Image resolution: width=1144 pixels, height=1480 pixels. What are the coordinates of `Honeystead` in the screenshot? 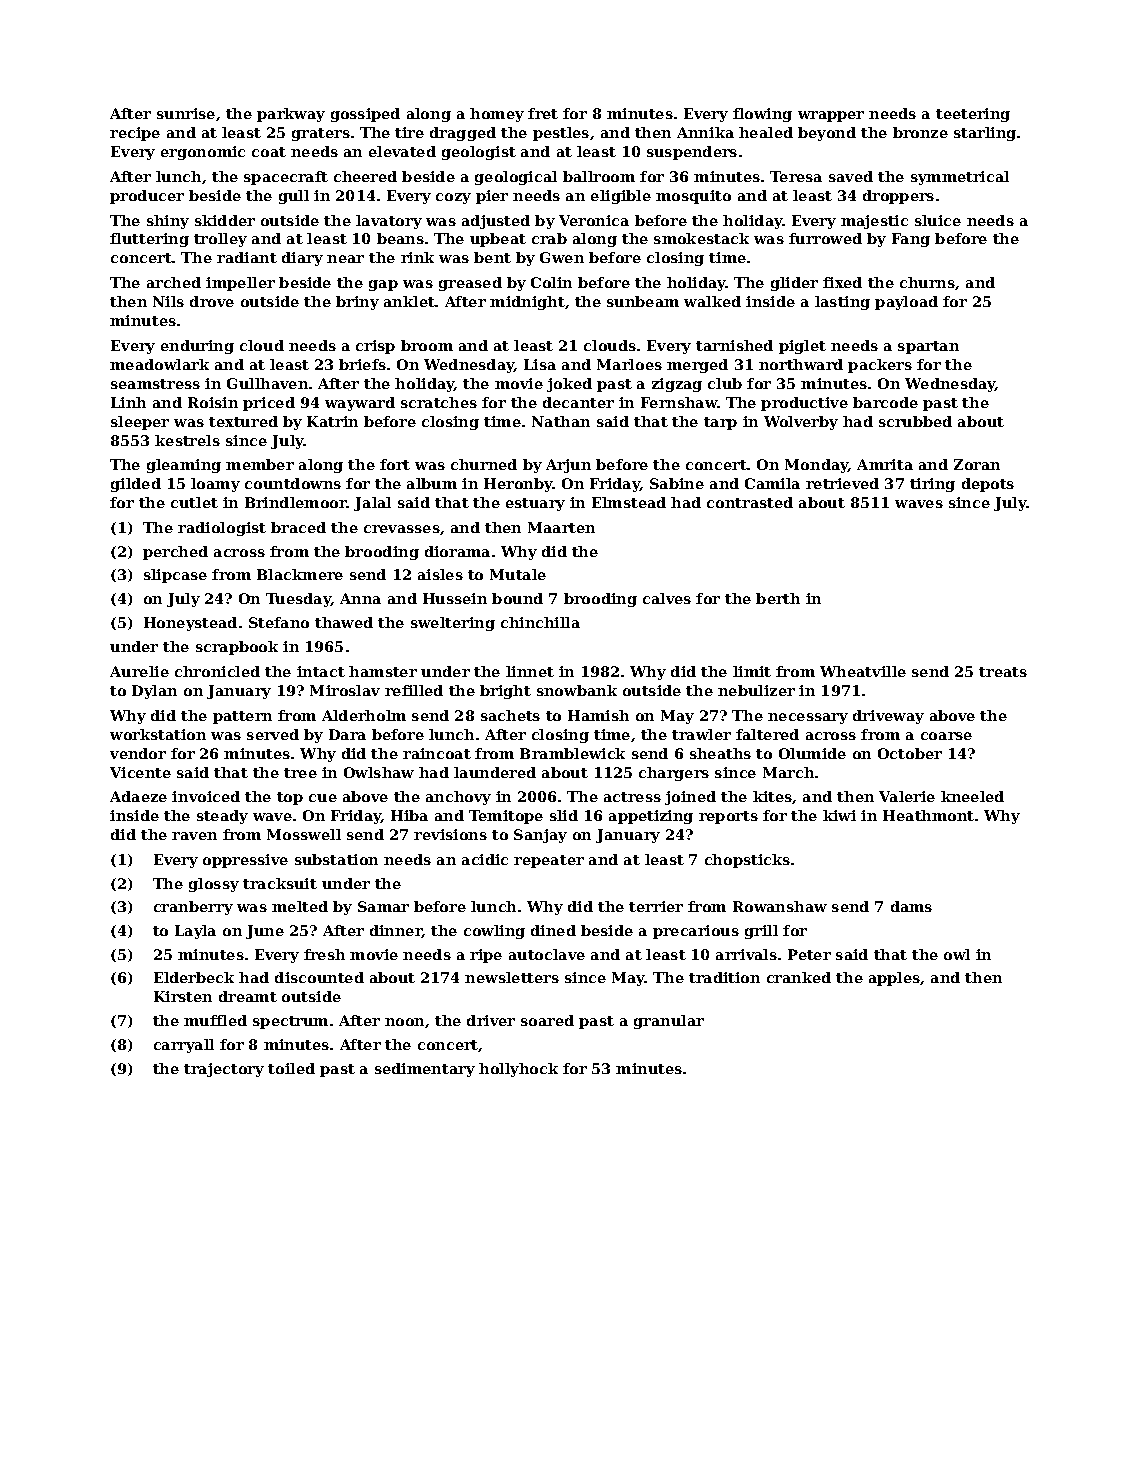 It's located at (190, 624).
